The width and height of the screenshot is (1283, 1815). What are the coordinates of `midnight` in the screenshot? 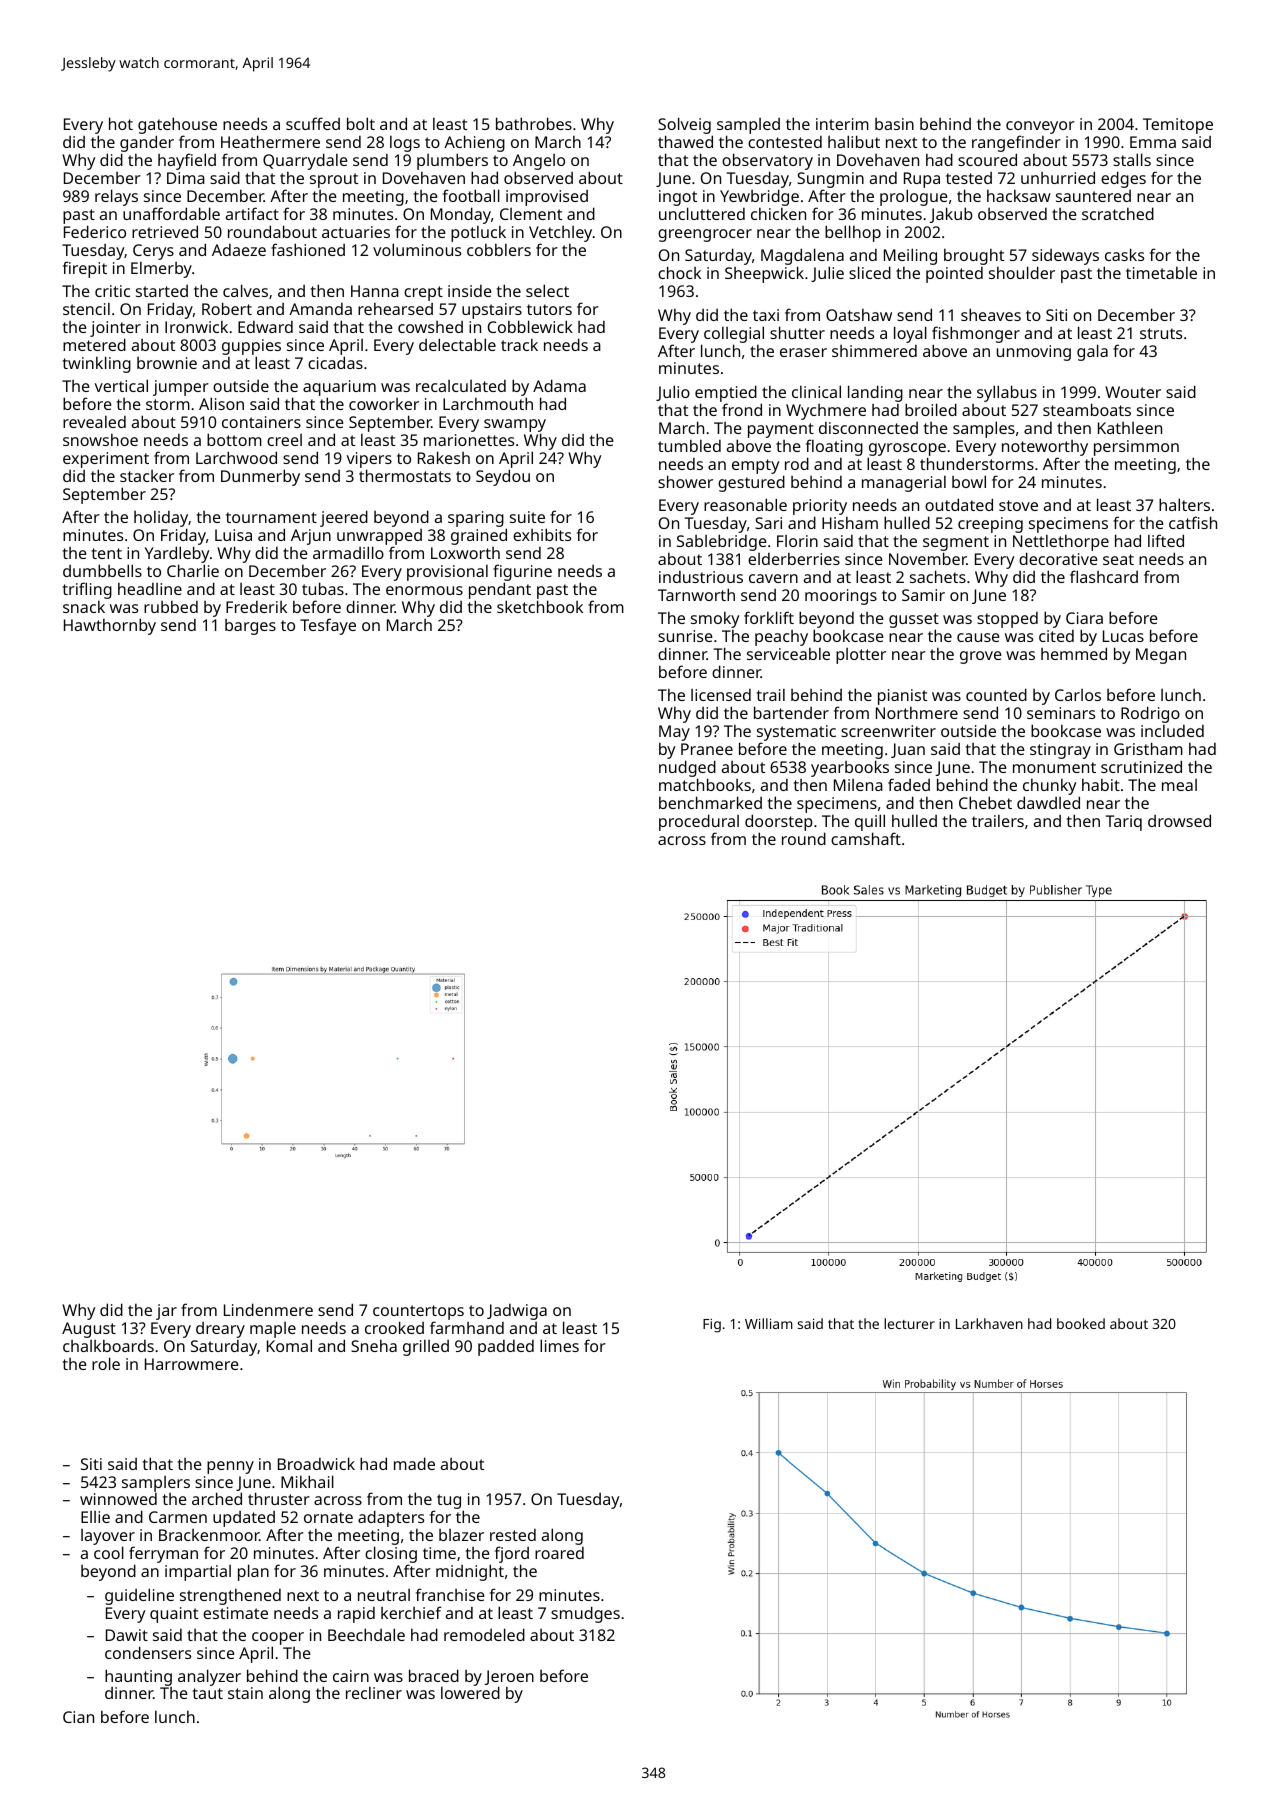 It's located at (470, 1573).
